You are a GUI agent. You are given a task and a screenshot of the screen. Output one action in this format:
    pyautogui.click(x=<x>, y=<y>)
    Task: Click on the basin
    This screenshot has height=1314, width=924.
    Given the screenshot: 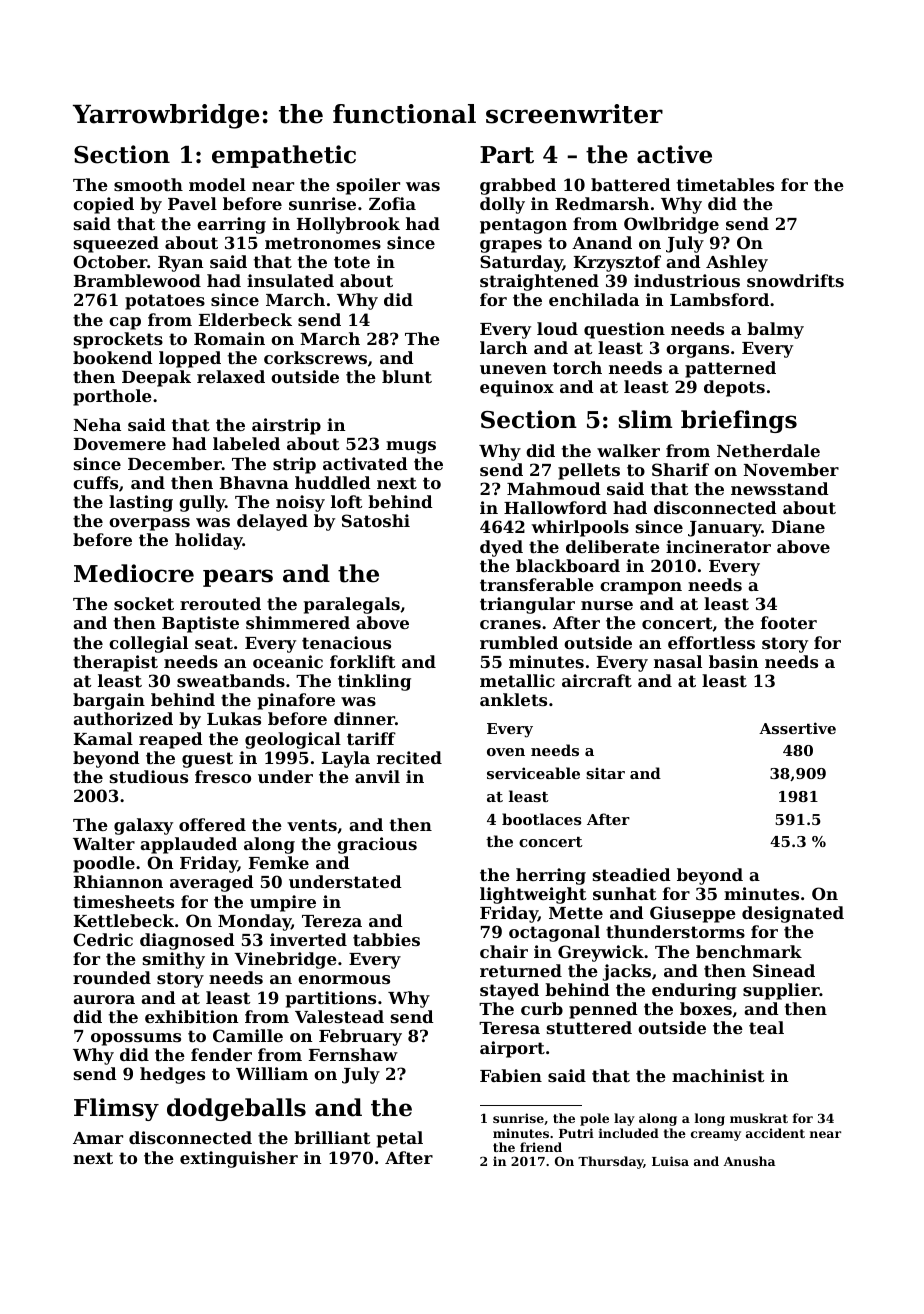 What is the action you would take?
    pyautogui.click(x=733, y=661)
